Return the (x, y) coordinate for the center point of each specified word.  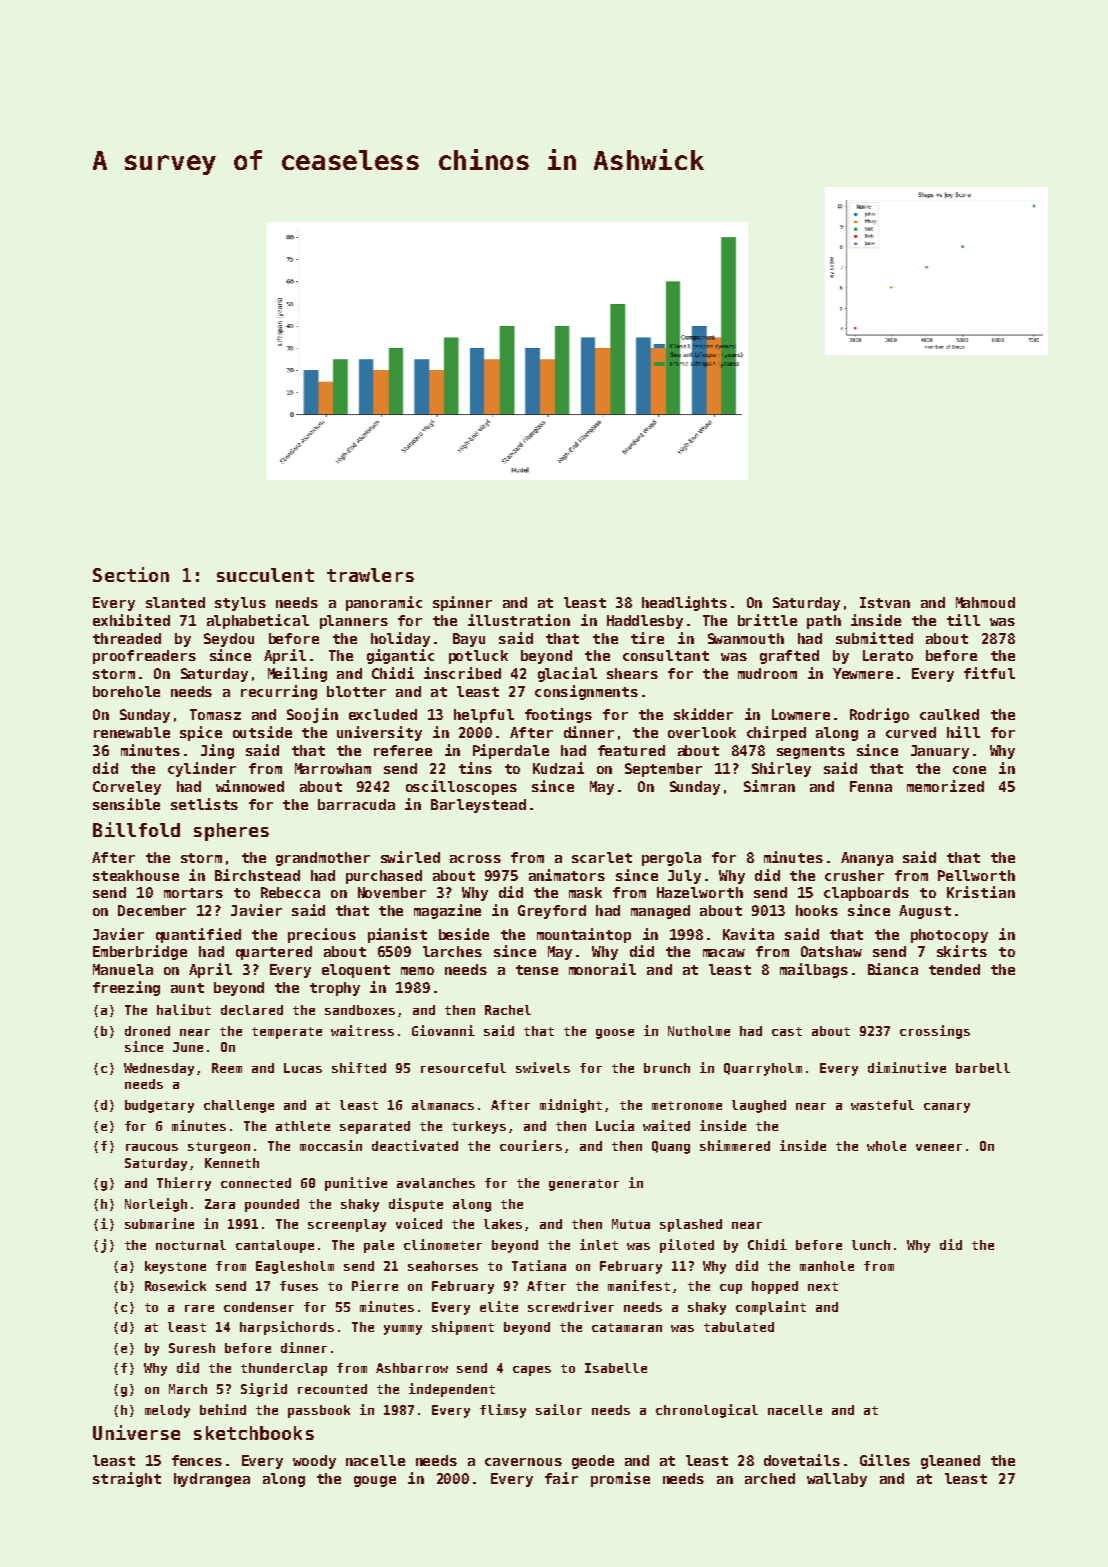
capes (532, 1371)
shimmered (735, 1145)
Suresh (192, 1348)
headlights (684, 603)
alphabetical (258, 621)
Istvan (885, 602)
